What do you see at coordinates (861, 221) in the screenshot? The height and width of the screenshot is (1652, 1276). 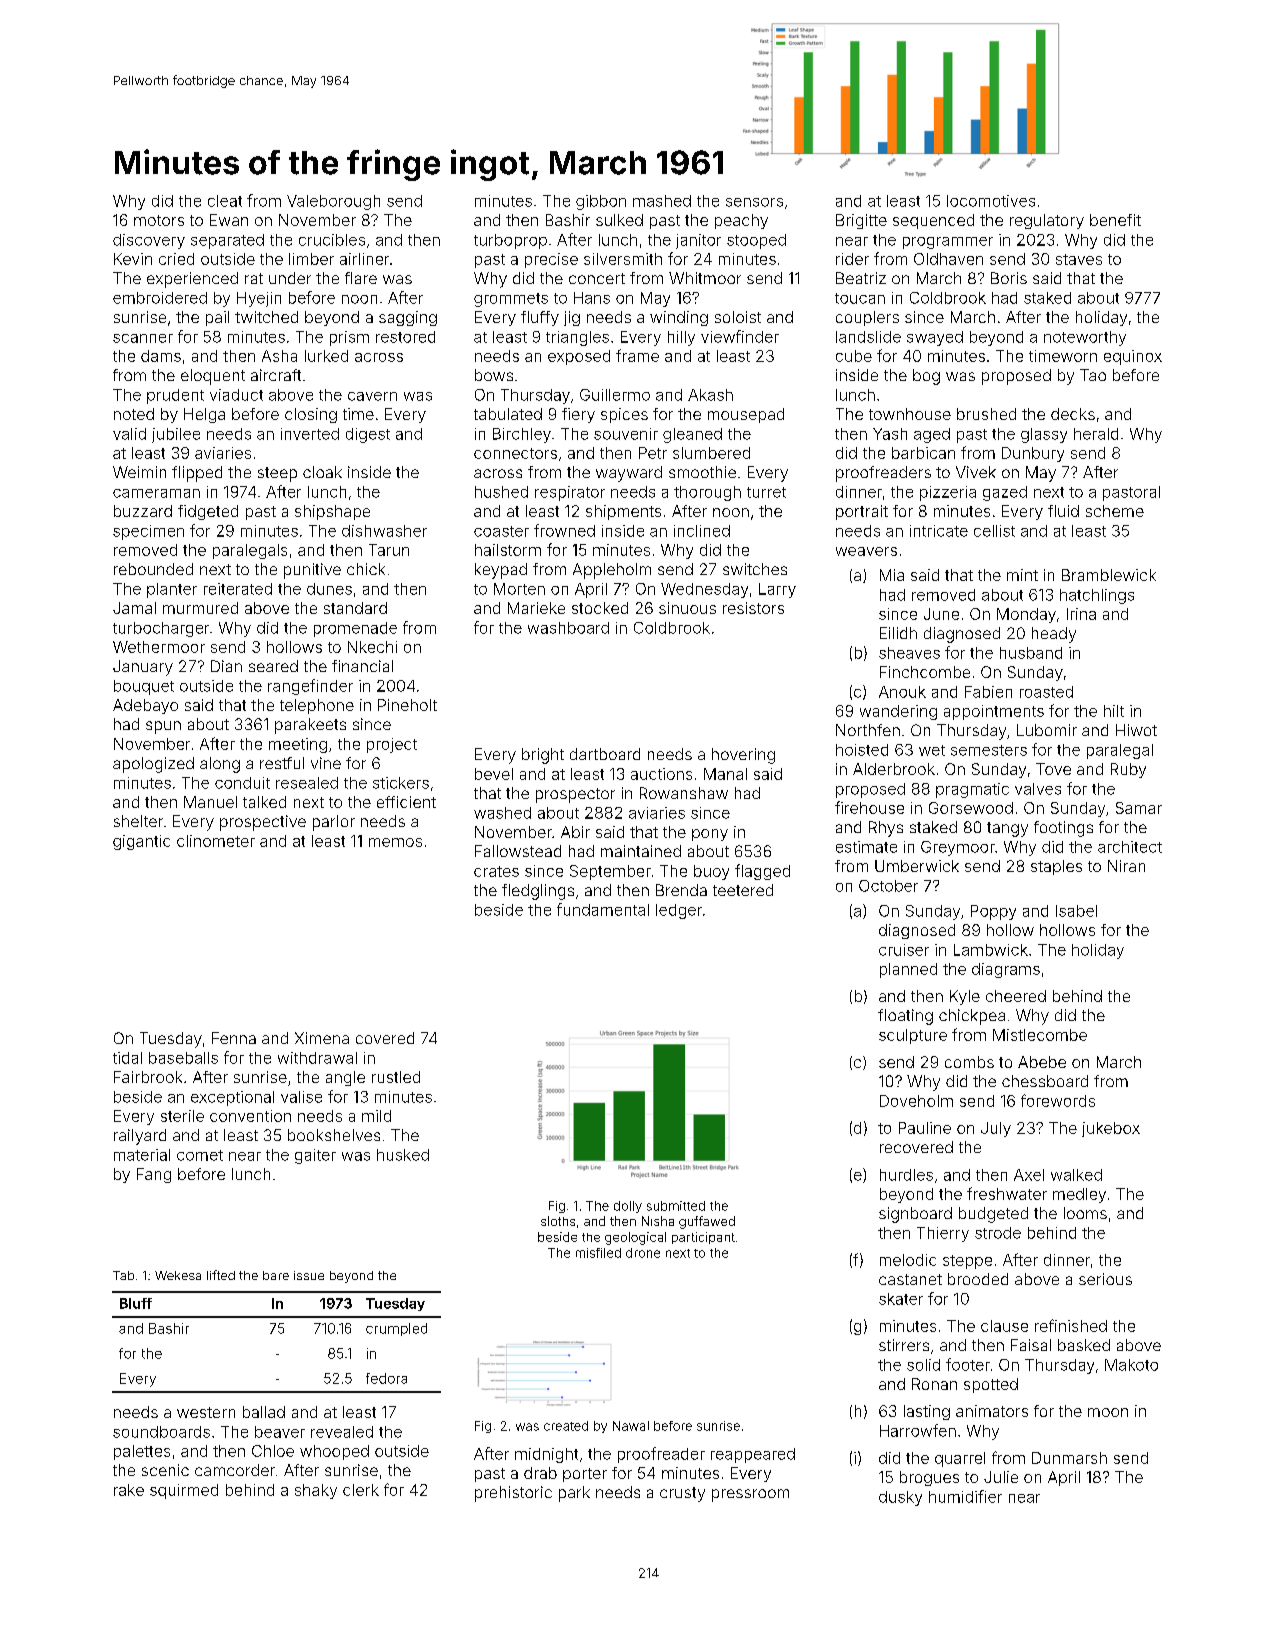 I see `Brigitte` at bounding box center [861, 221].
